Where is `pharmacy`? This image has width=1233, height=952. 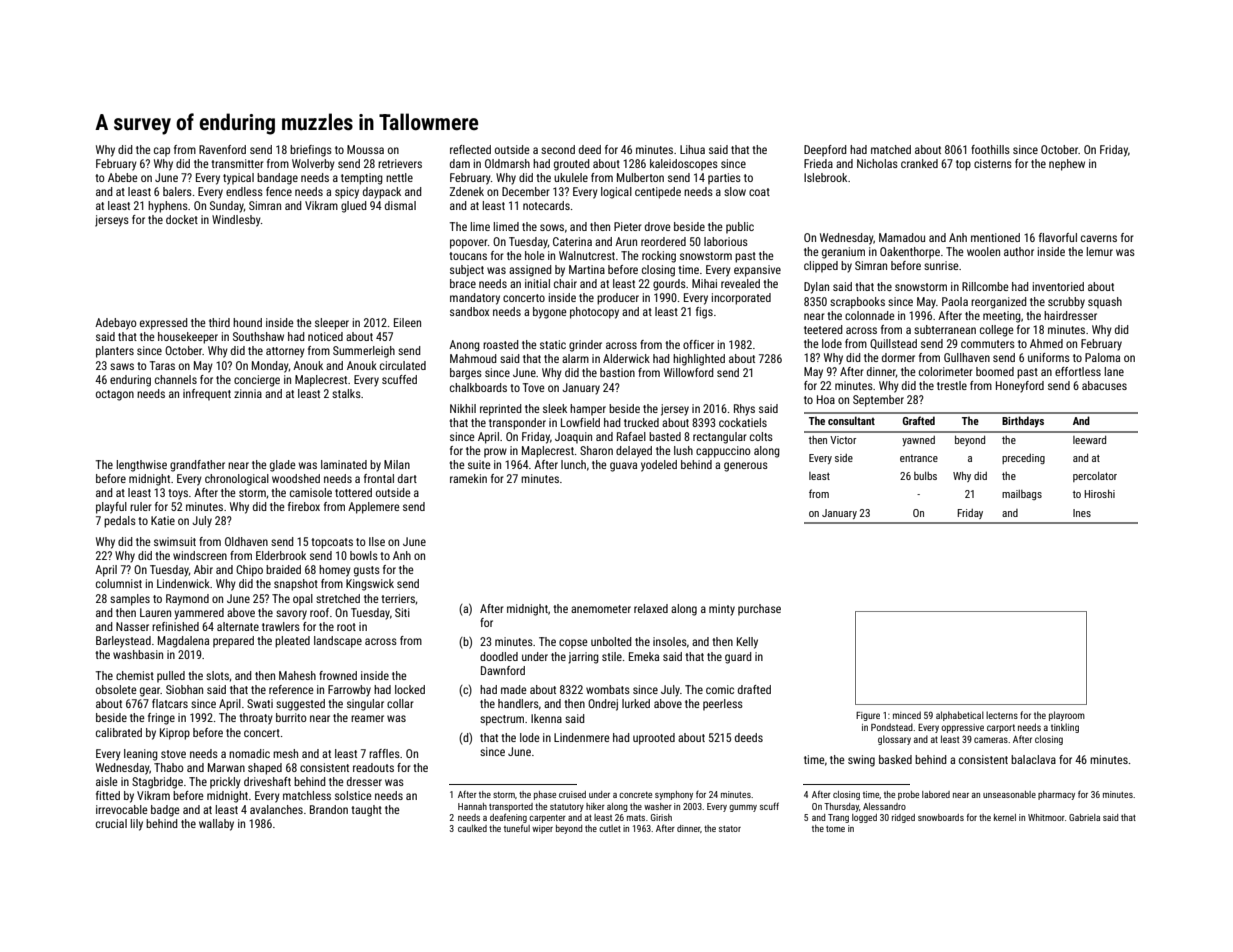
pharmacy is located at coordinates (1056, 795).
